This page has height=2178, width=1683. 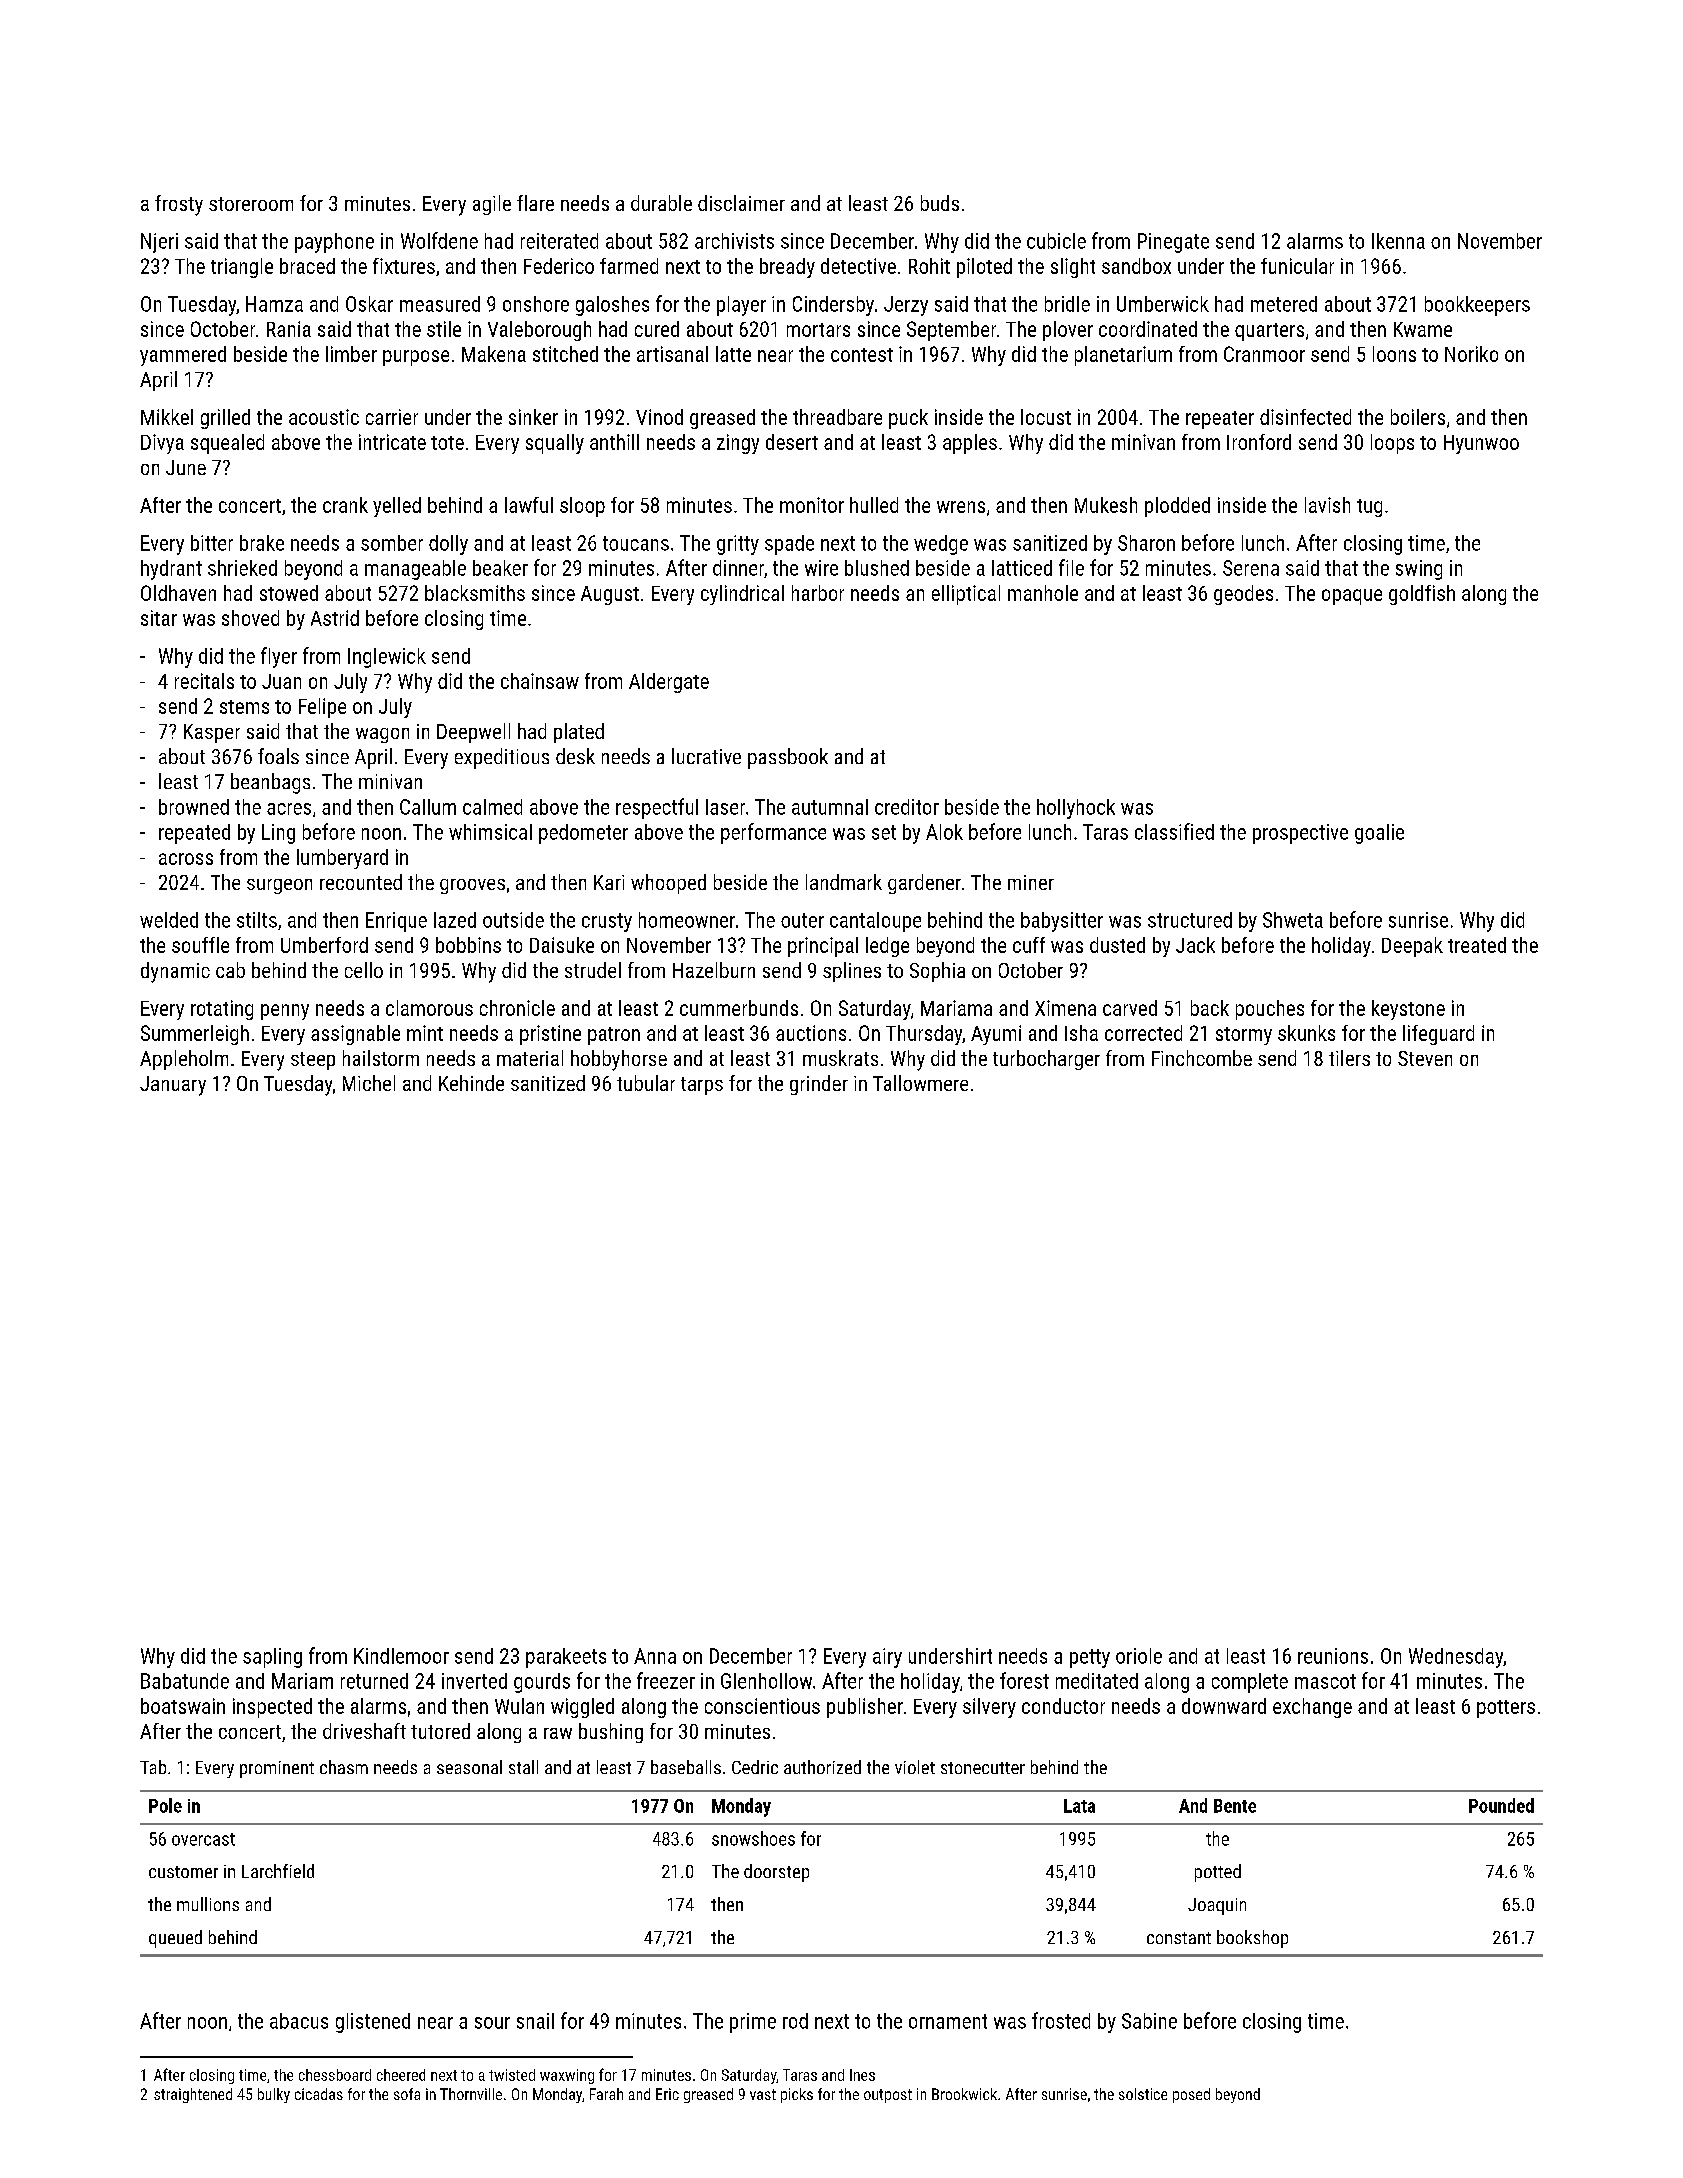 I want to click on hollyhock, so click(x=1076, y=809).
